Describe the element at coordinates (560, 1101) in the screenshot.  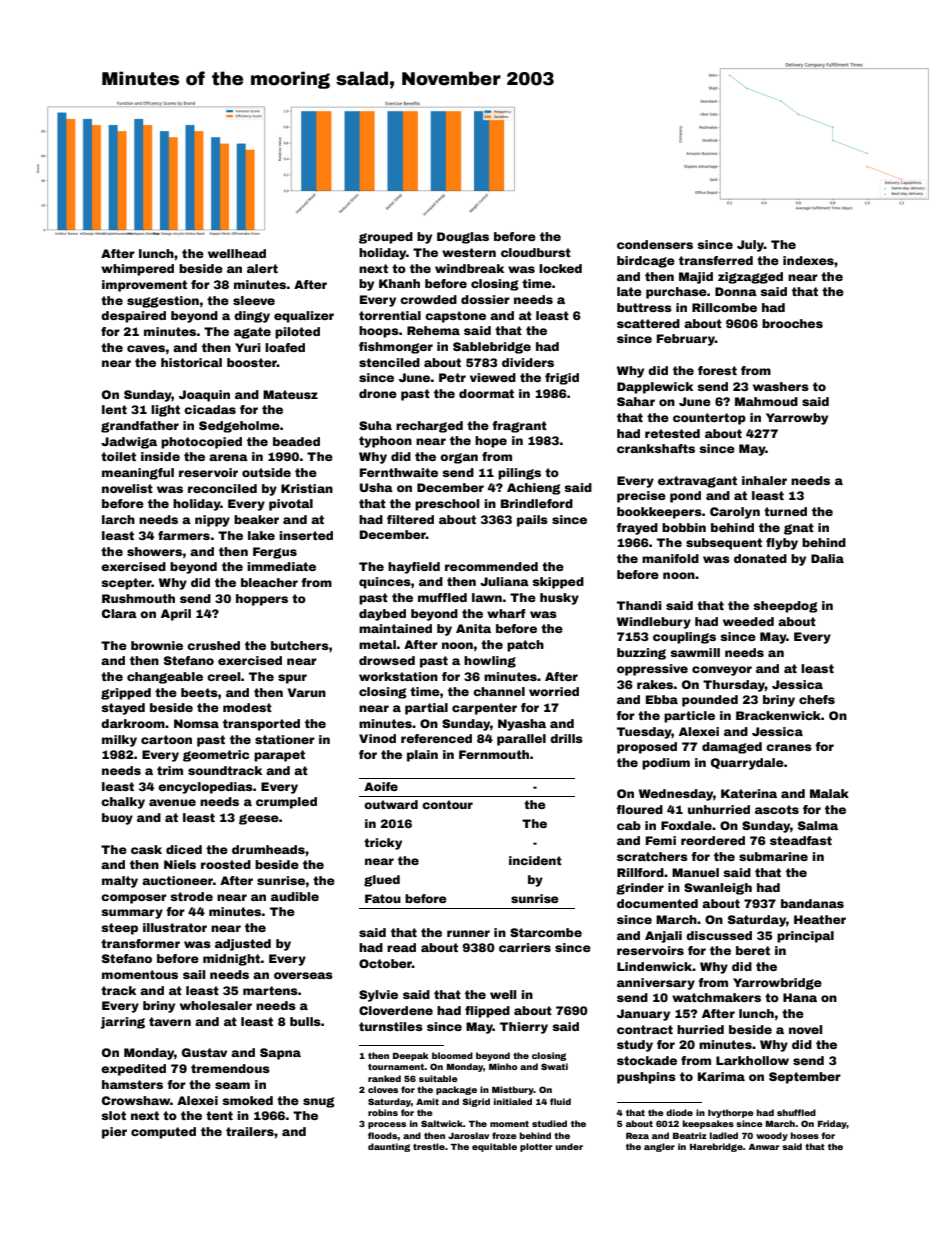
I see `fluid` at that location.
